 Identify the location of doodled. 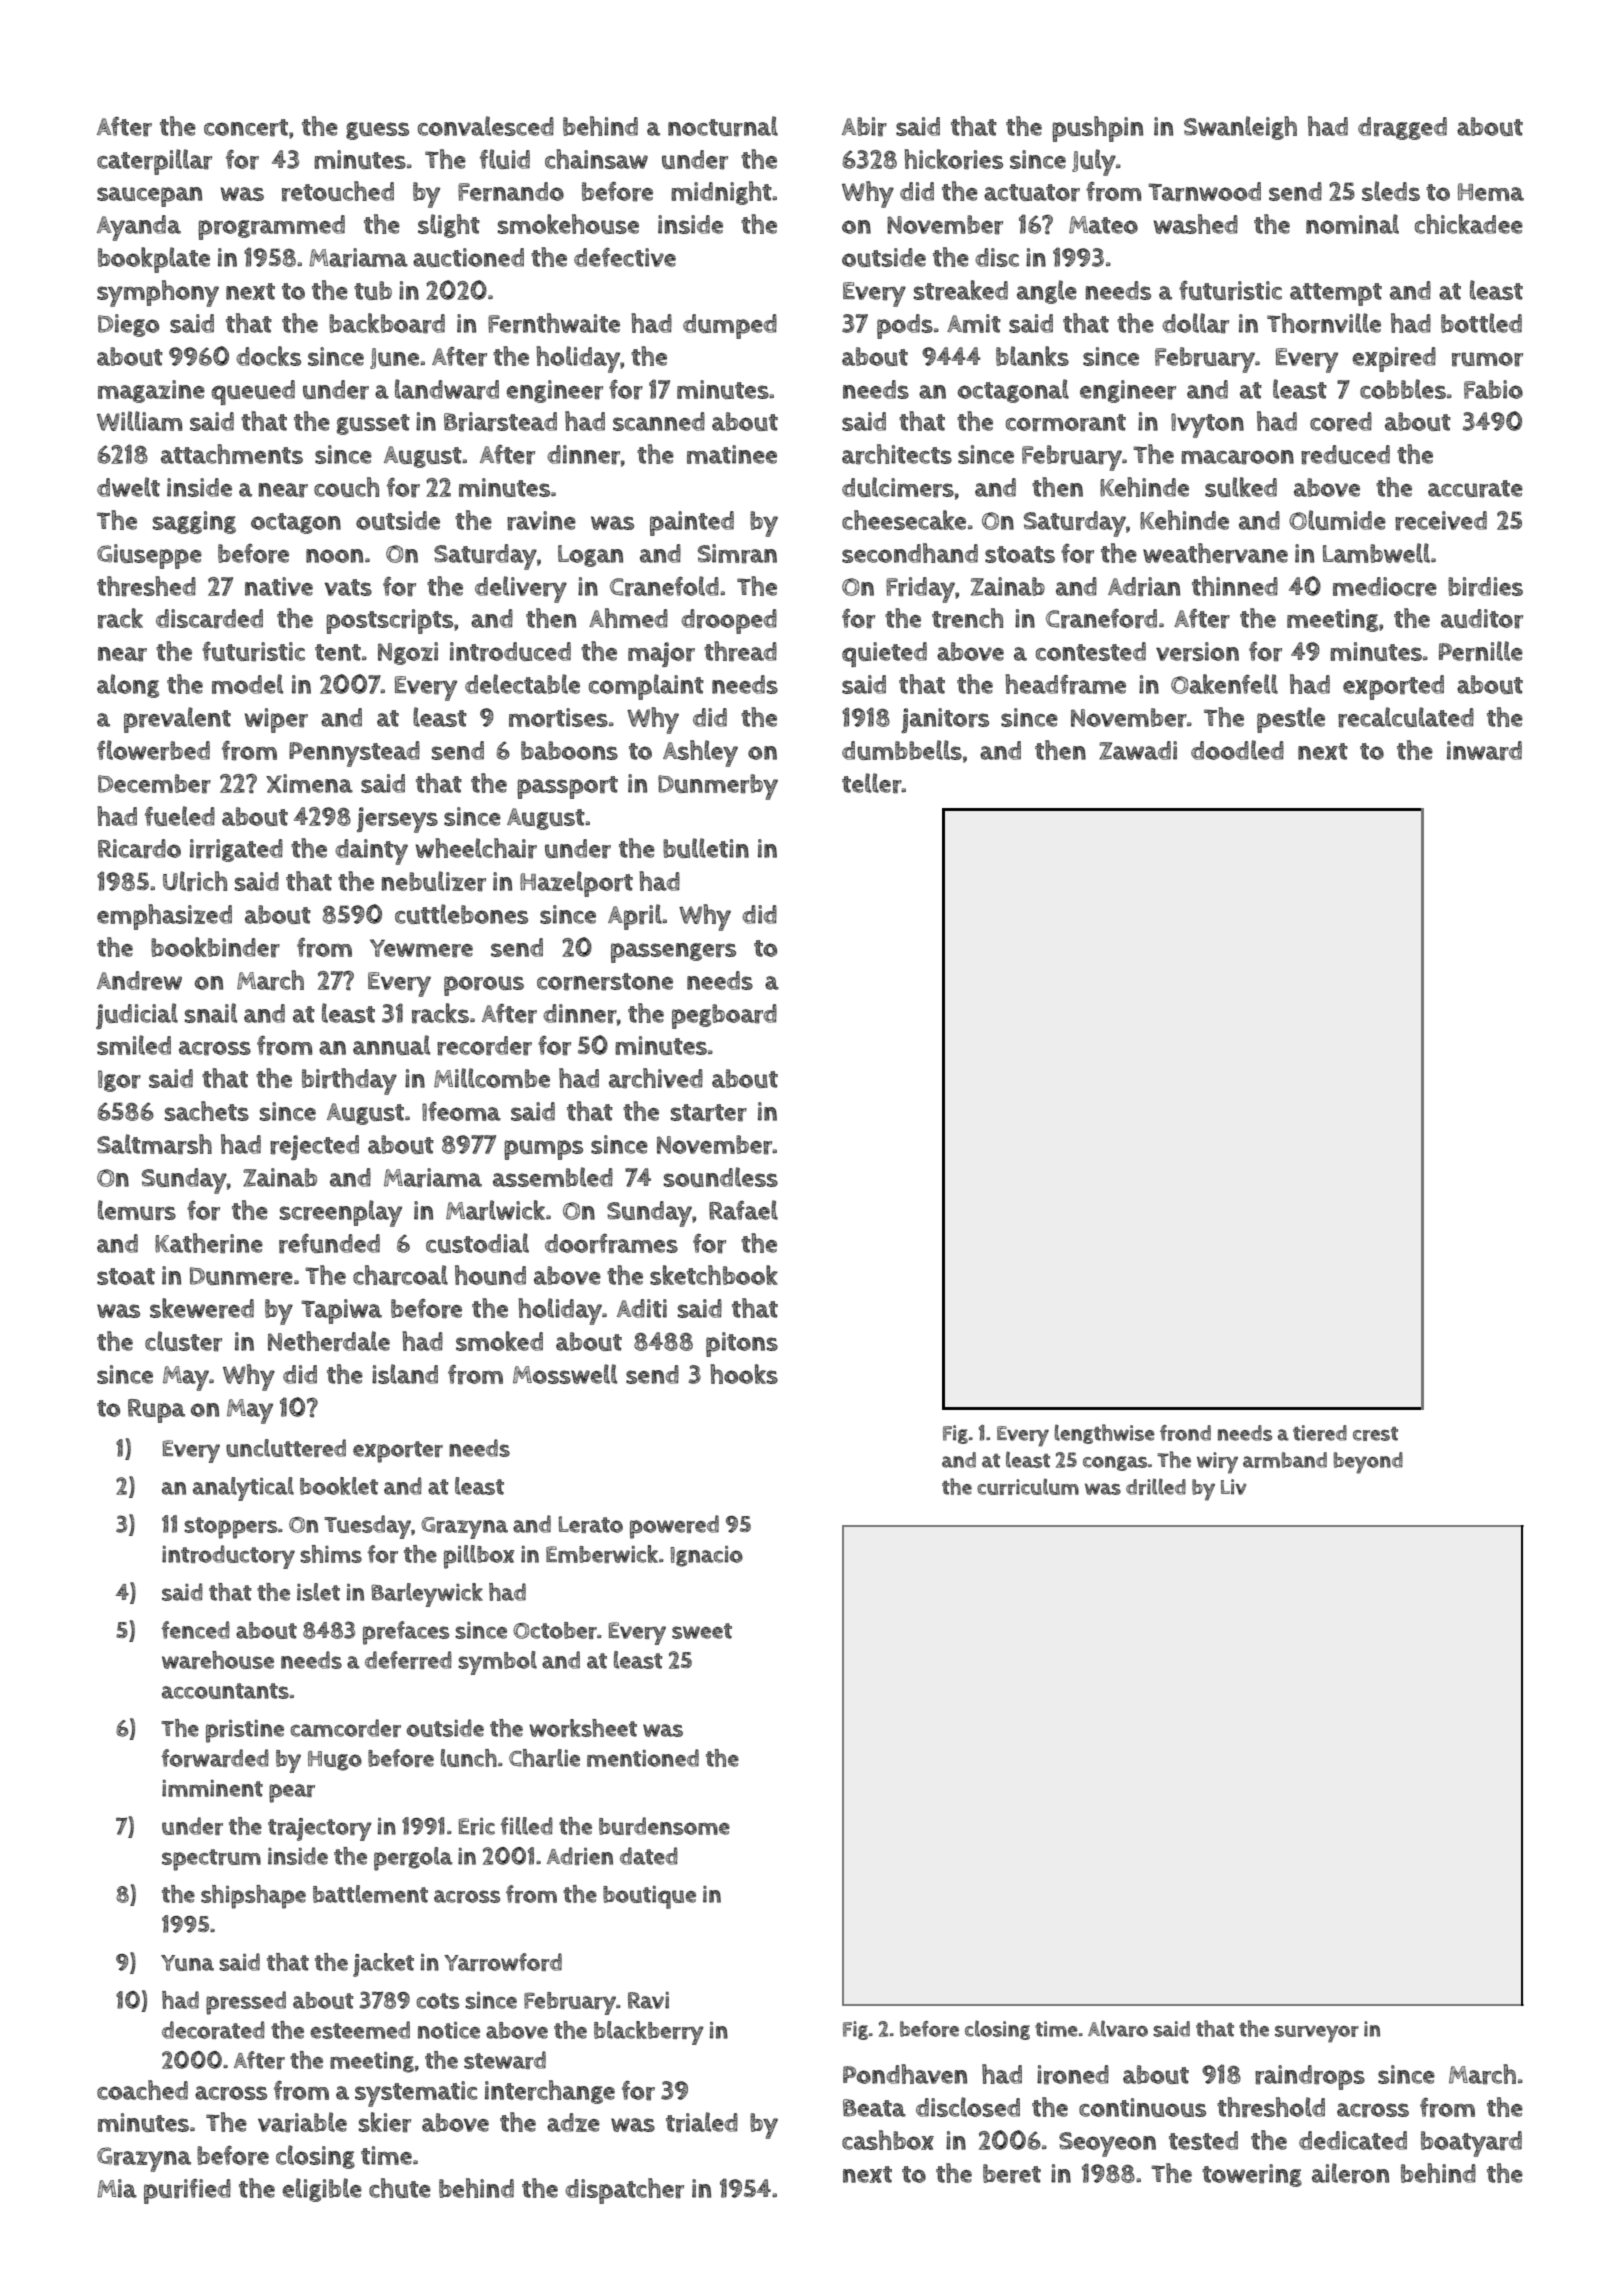
(1237, 750).
